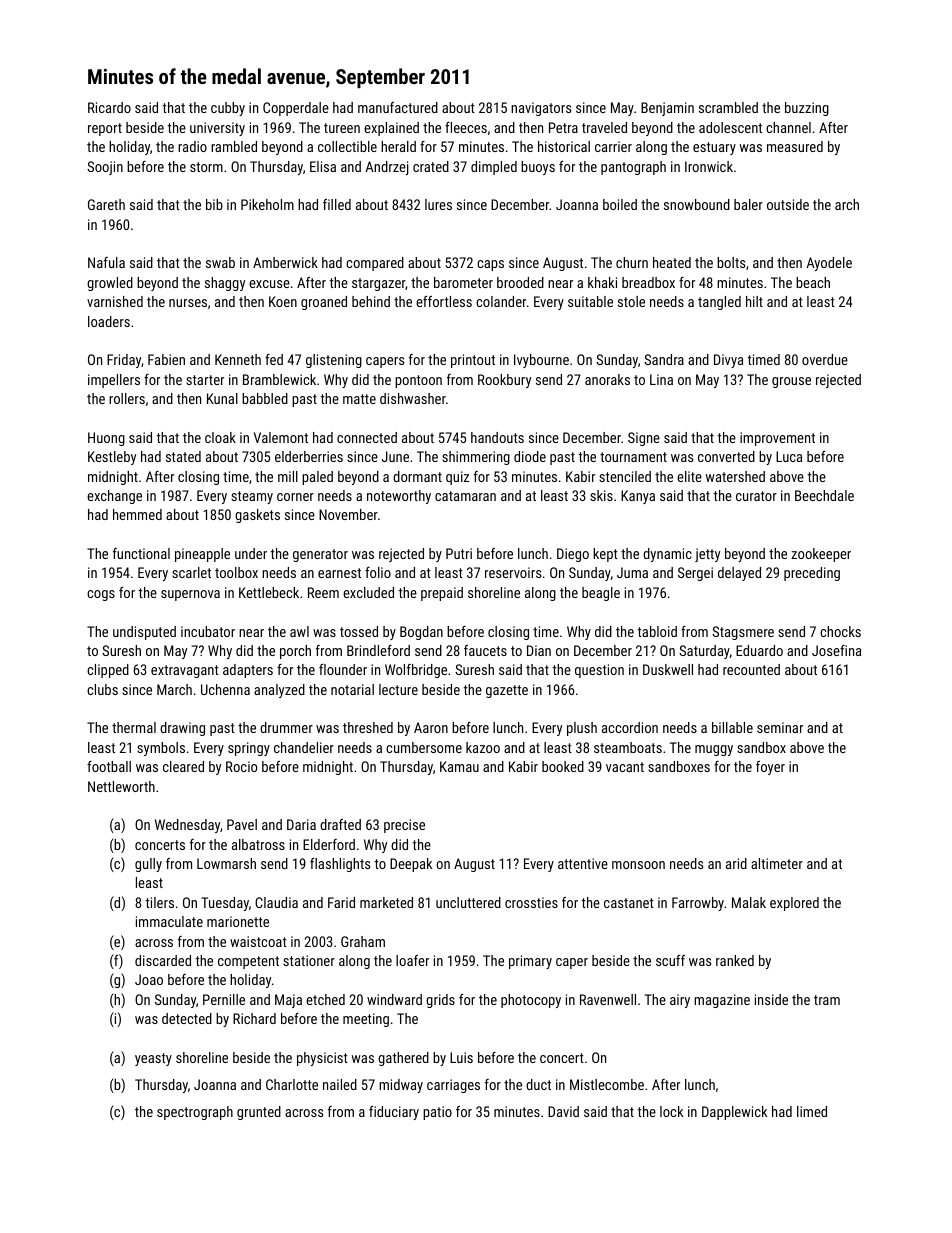 This screenshot has height=1233, width=952. I want to click on Daria, so click(301, 824).
